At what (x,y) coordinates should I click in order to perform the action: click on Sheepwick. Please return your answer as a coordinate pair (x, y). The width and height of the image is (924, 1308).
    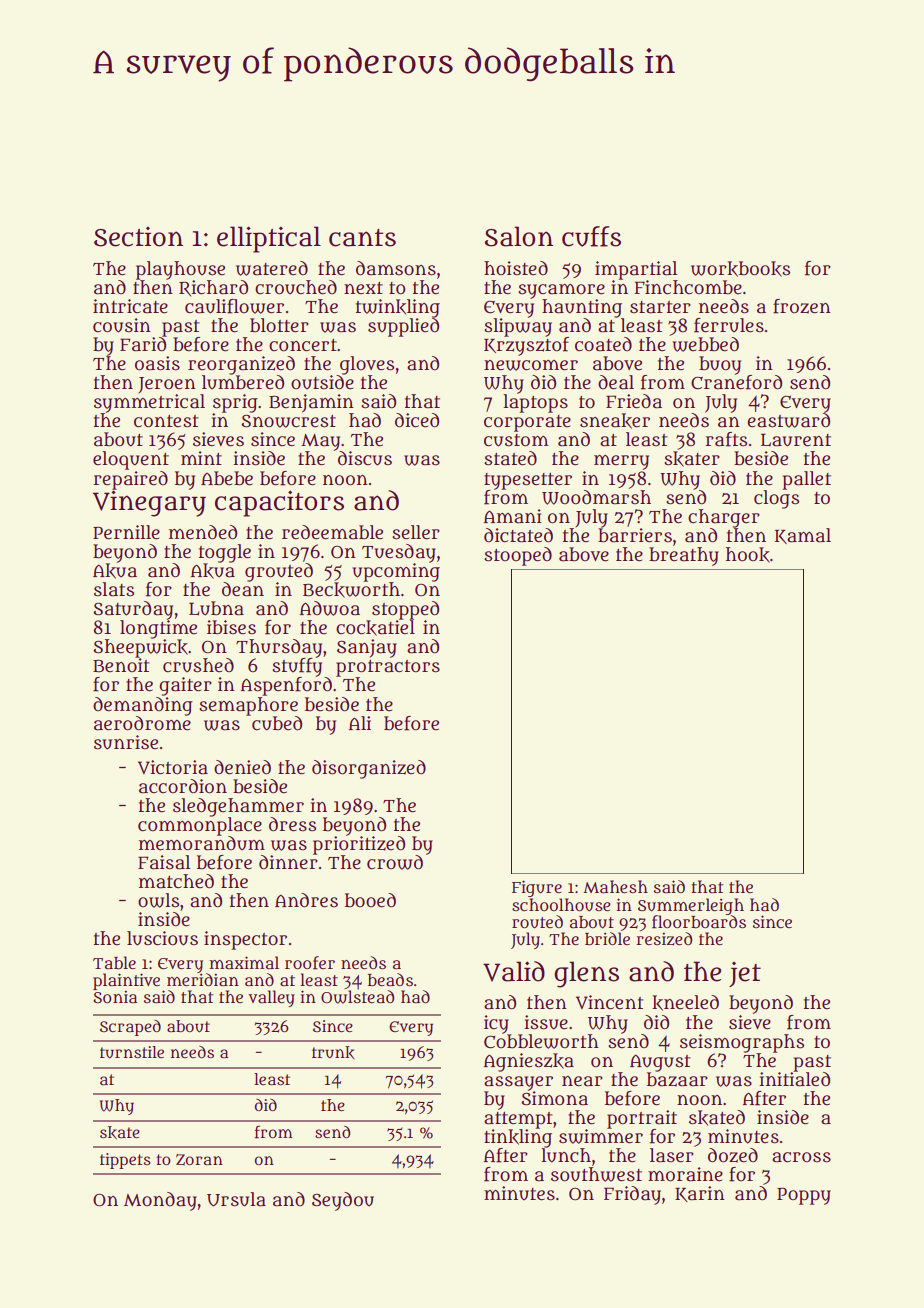
    Looking at the image, I should click on (140, 648).
